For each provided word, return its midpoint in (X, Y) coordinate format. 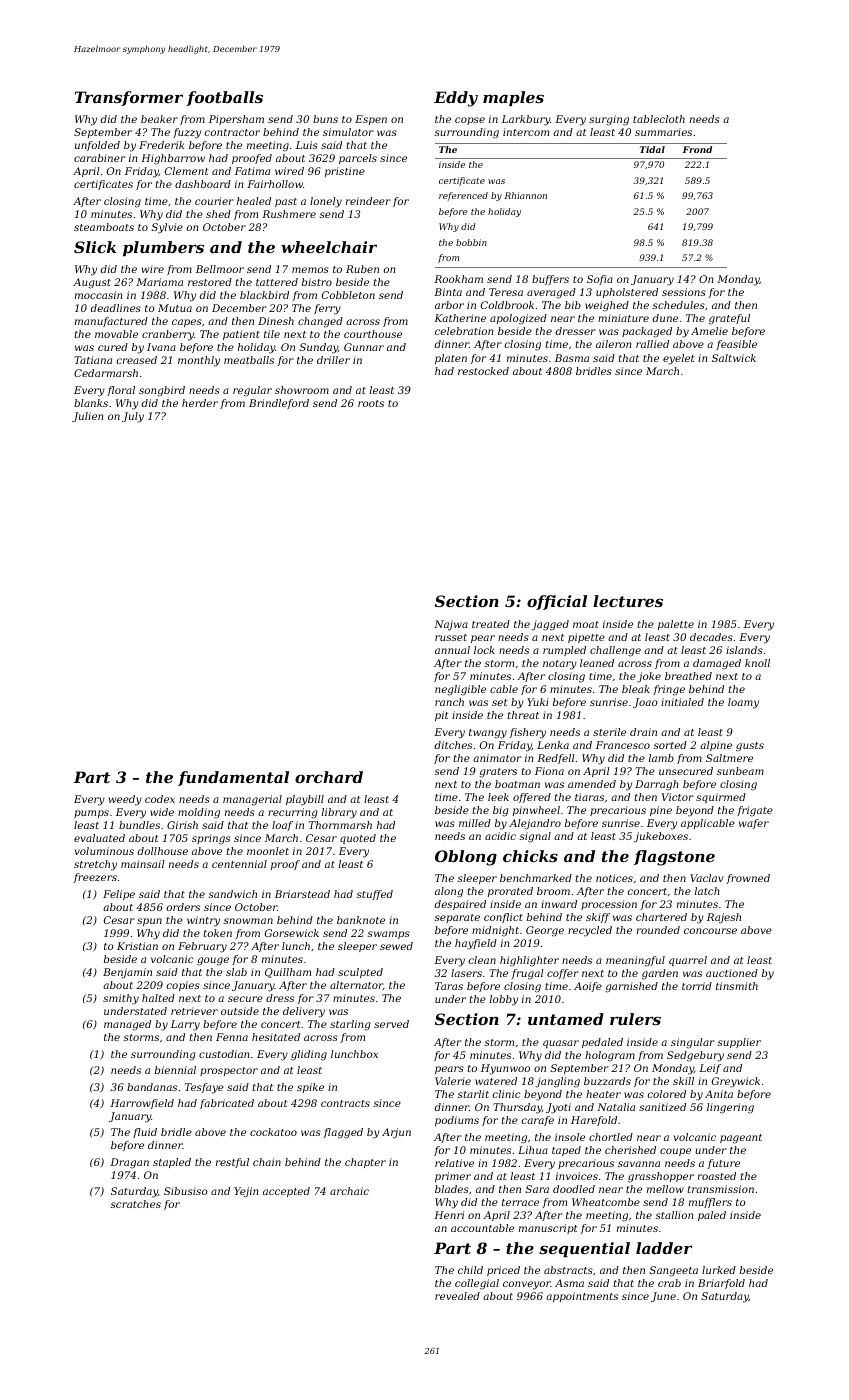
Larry (185, 1025)
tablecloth (659, 119)
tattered (277, 282)
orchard (329, 777)
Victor (678, 797)
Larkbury (526, 120)
